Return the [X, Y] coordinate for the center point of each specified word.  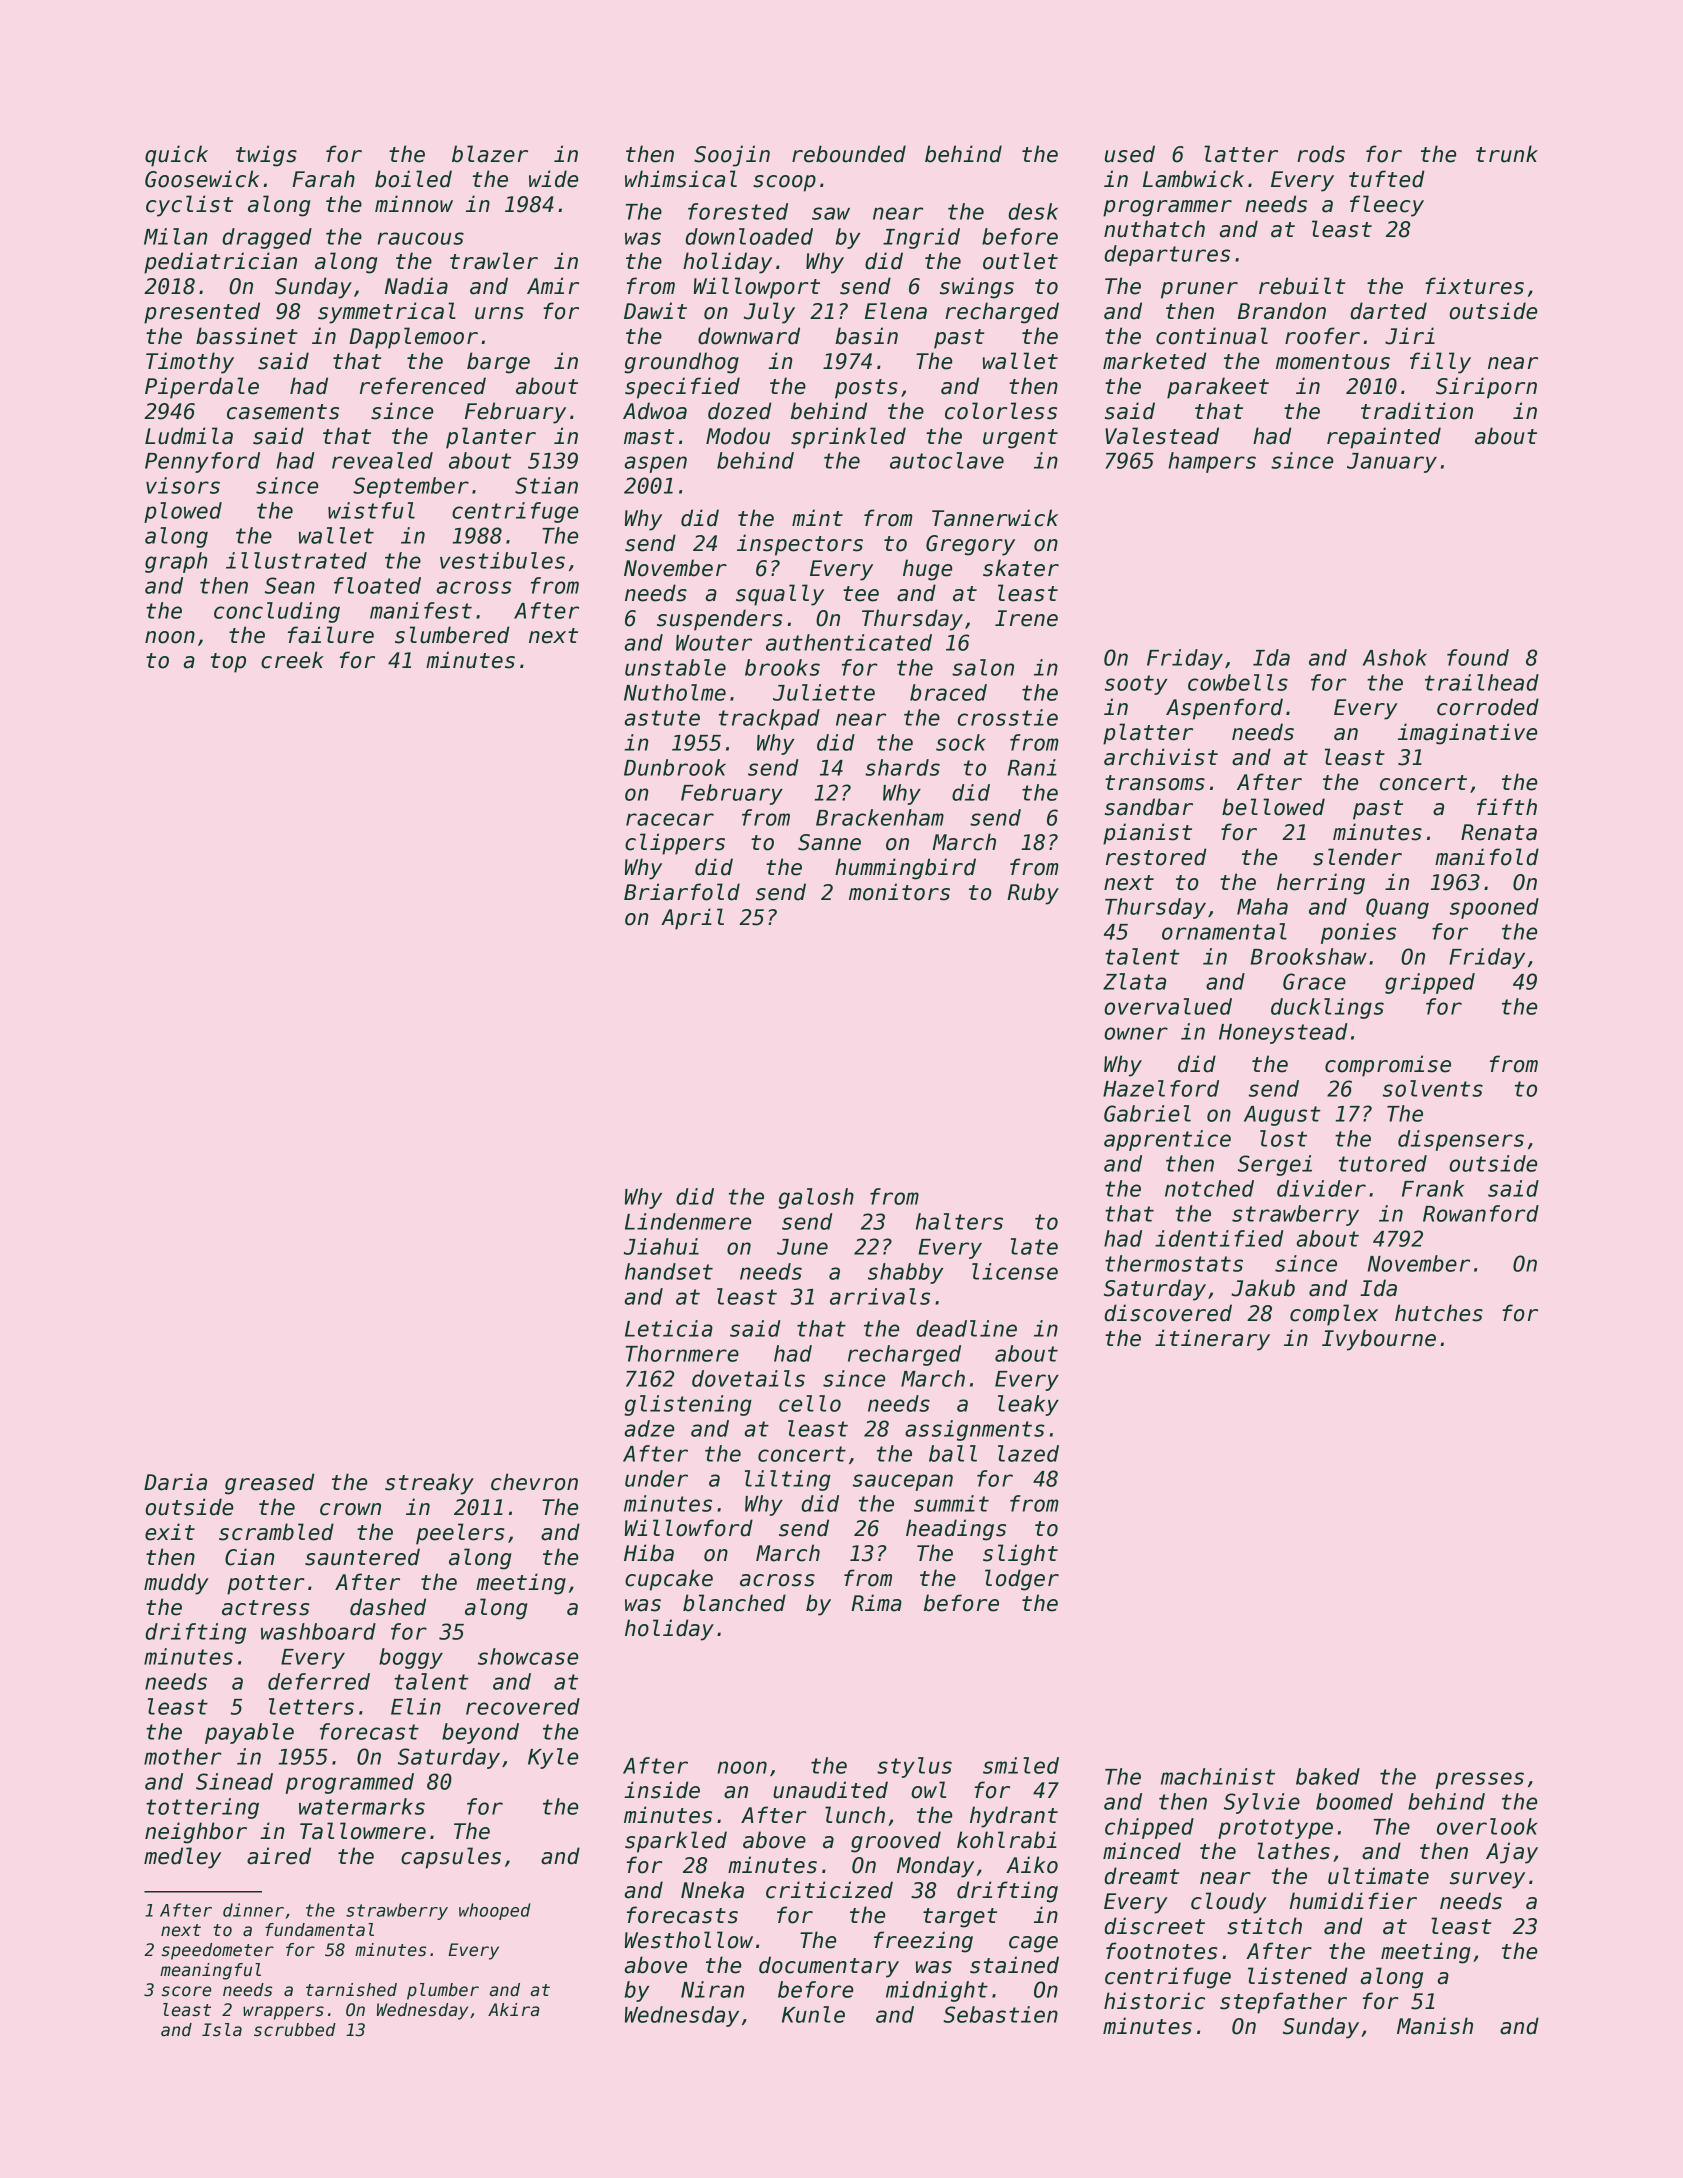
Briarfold [682, 892]
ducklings [1327, 1008]
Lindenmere [688, 1221]
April [692, 919]
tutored [1383, 1163]
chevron [534, 1482]
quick [176, 156]
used [1130, 154]
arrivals [880, 1296]
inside [662, 1790]
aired [279, 1856]
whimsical [681, 179]
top [228, 663]
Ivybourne [1379, 1340]
